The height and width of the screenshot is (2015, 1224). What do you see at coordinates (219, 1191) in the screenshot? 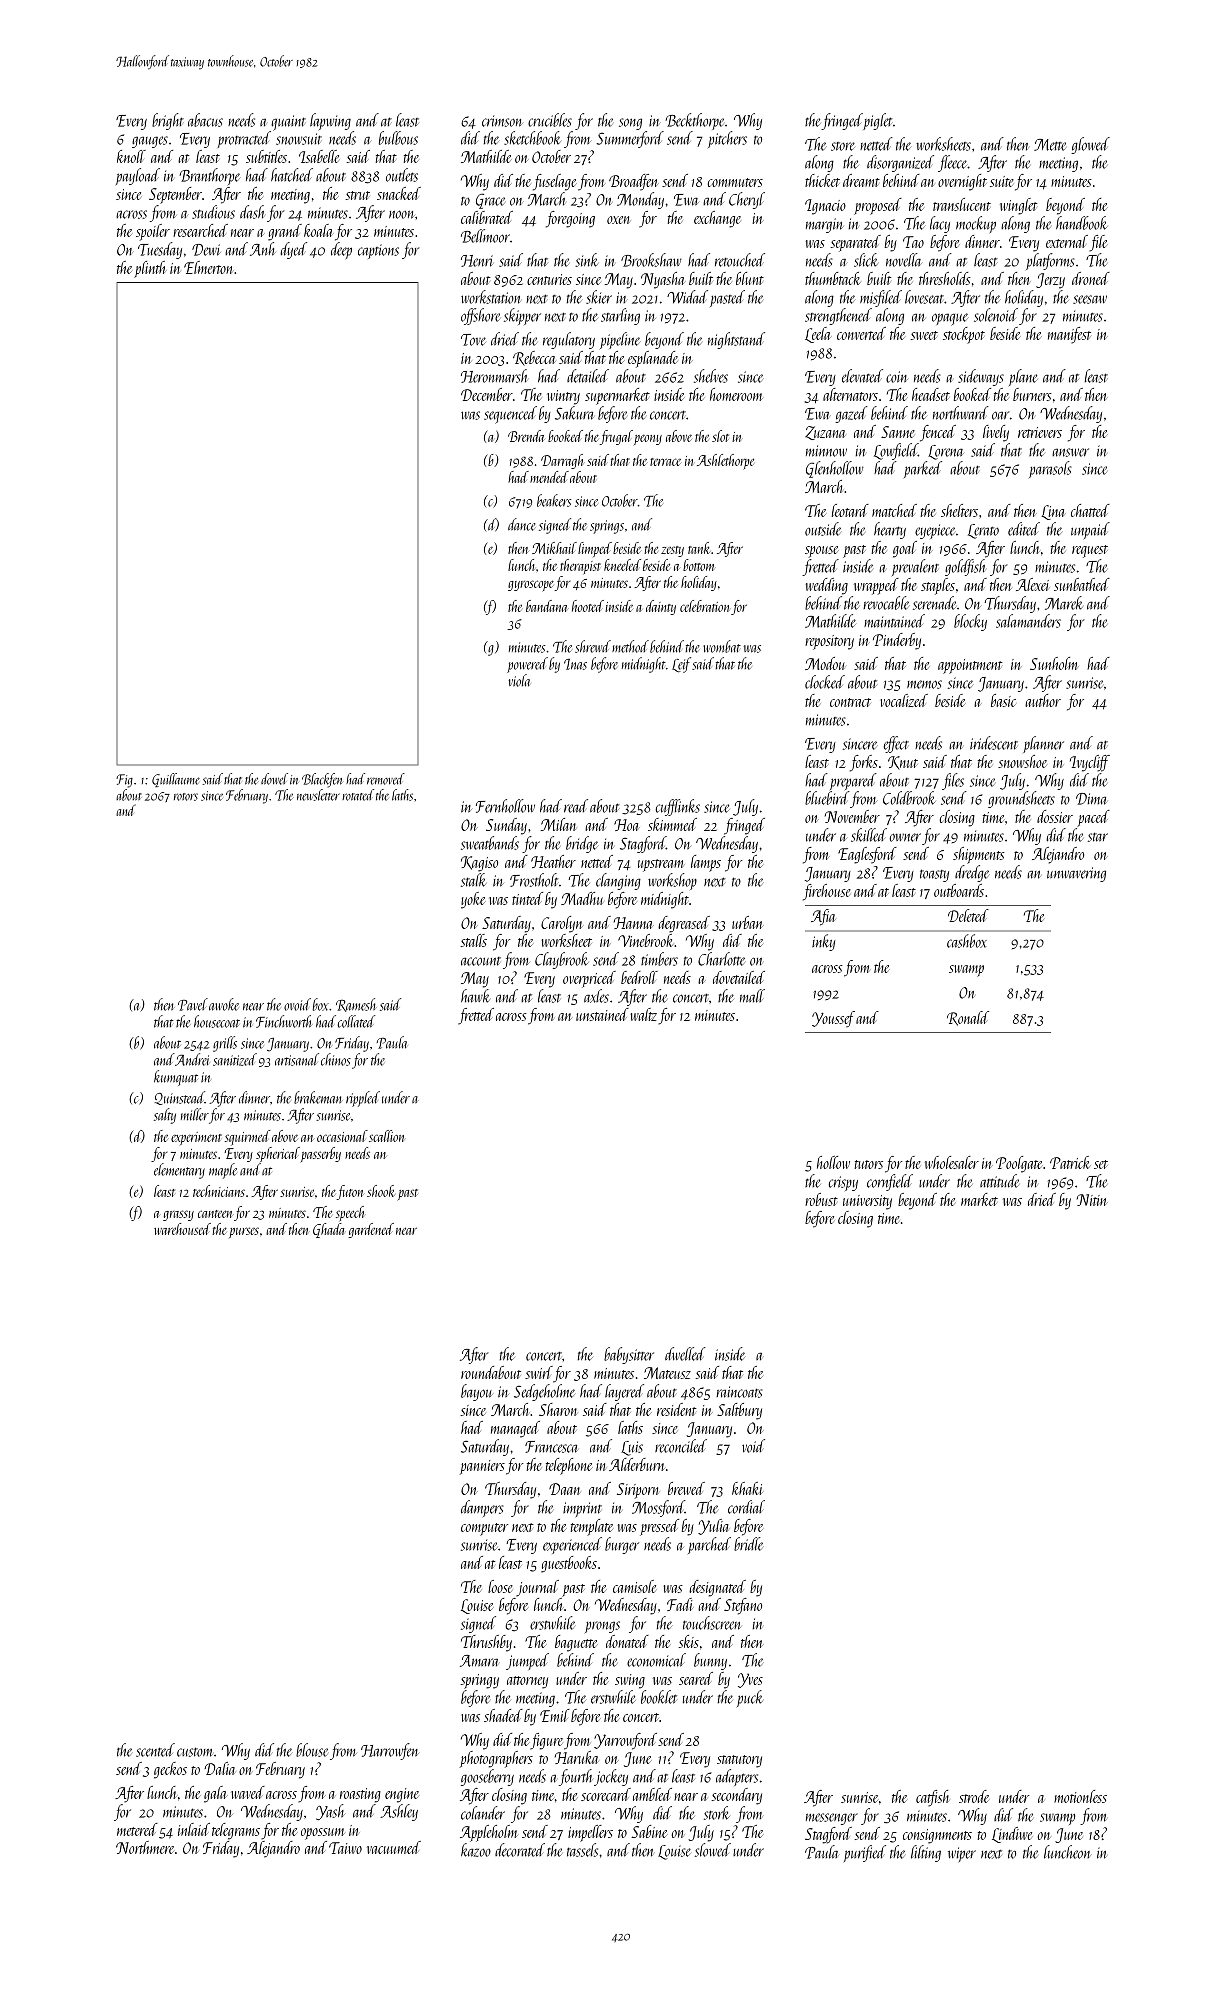
I see `technicians` at bounding box center [219, 1191].
